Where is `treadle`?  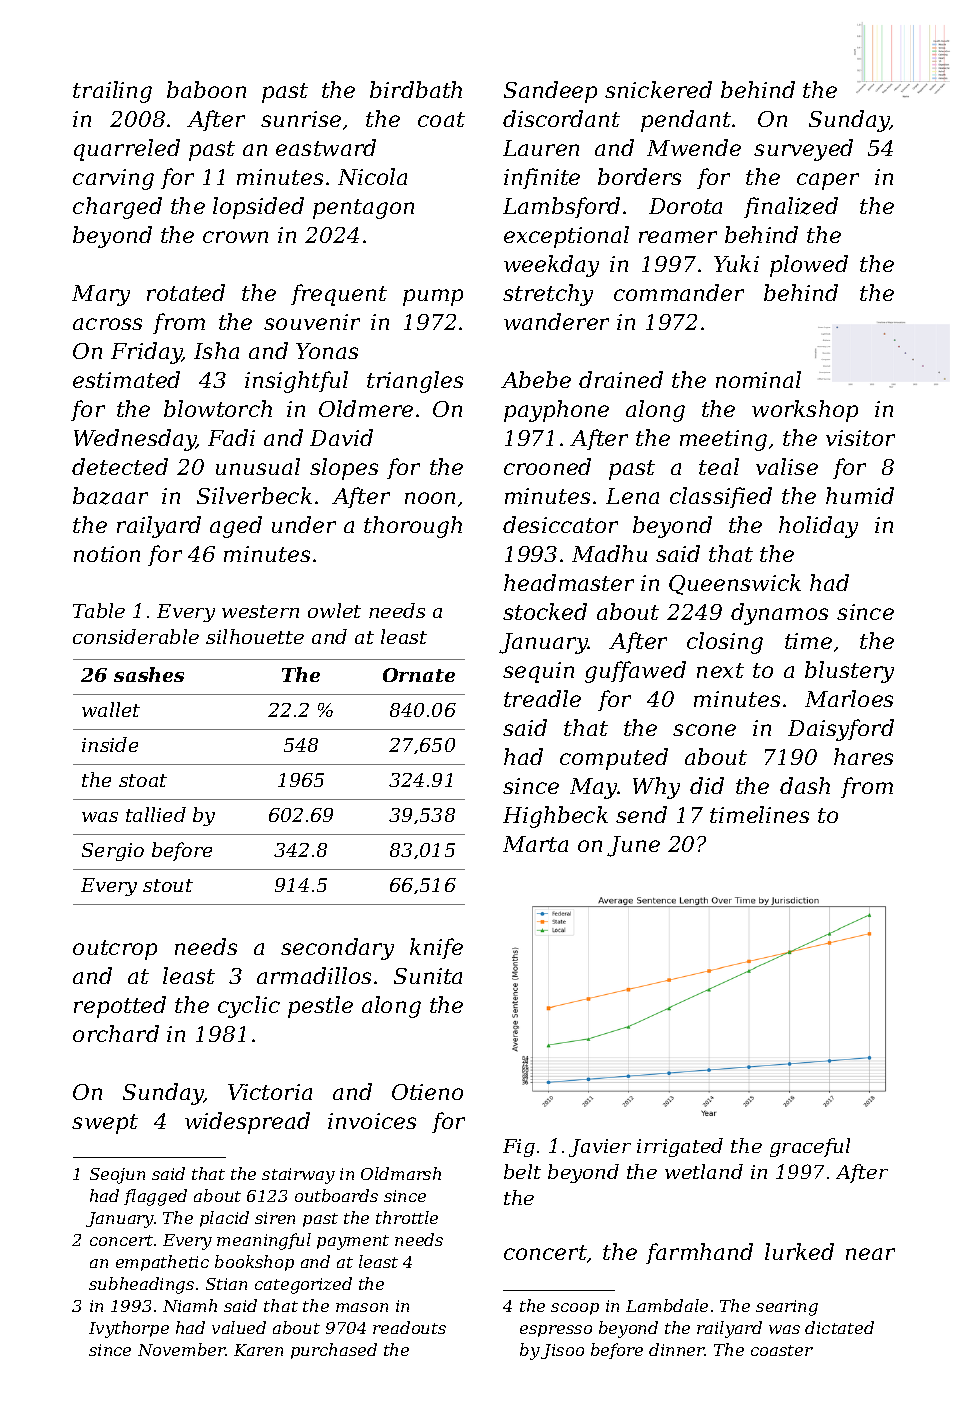
treadle is located at coordinates (542, 698).
